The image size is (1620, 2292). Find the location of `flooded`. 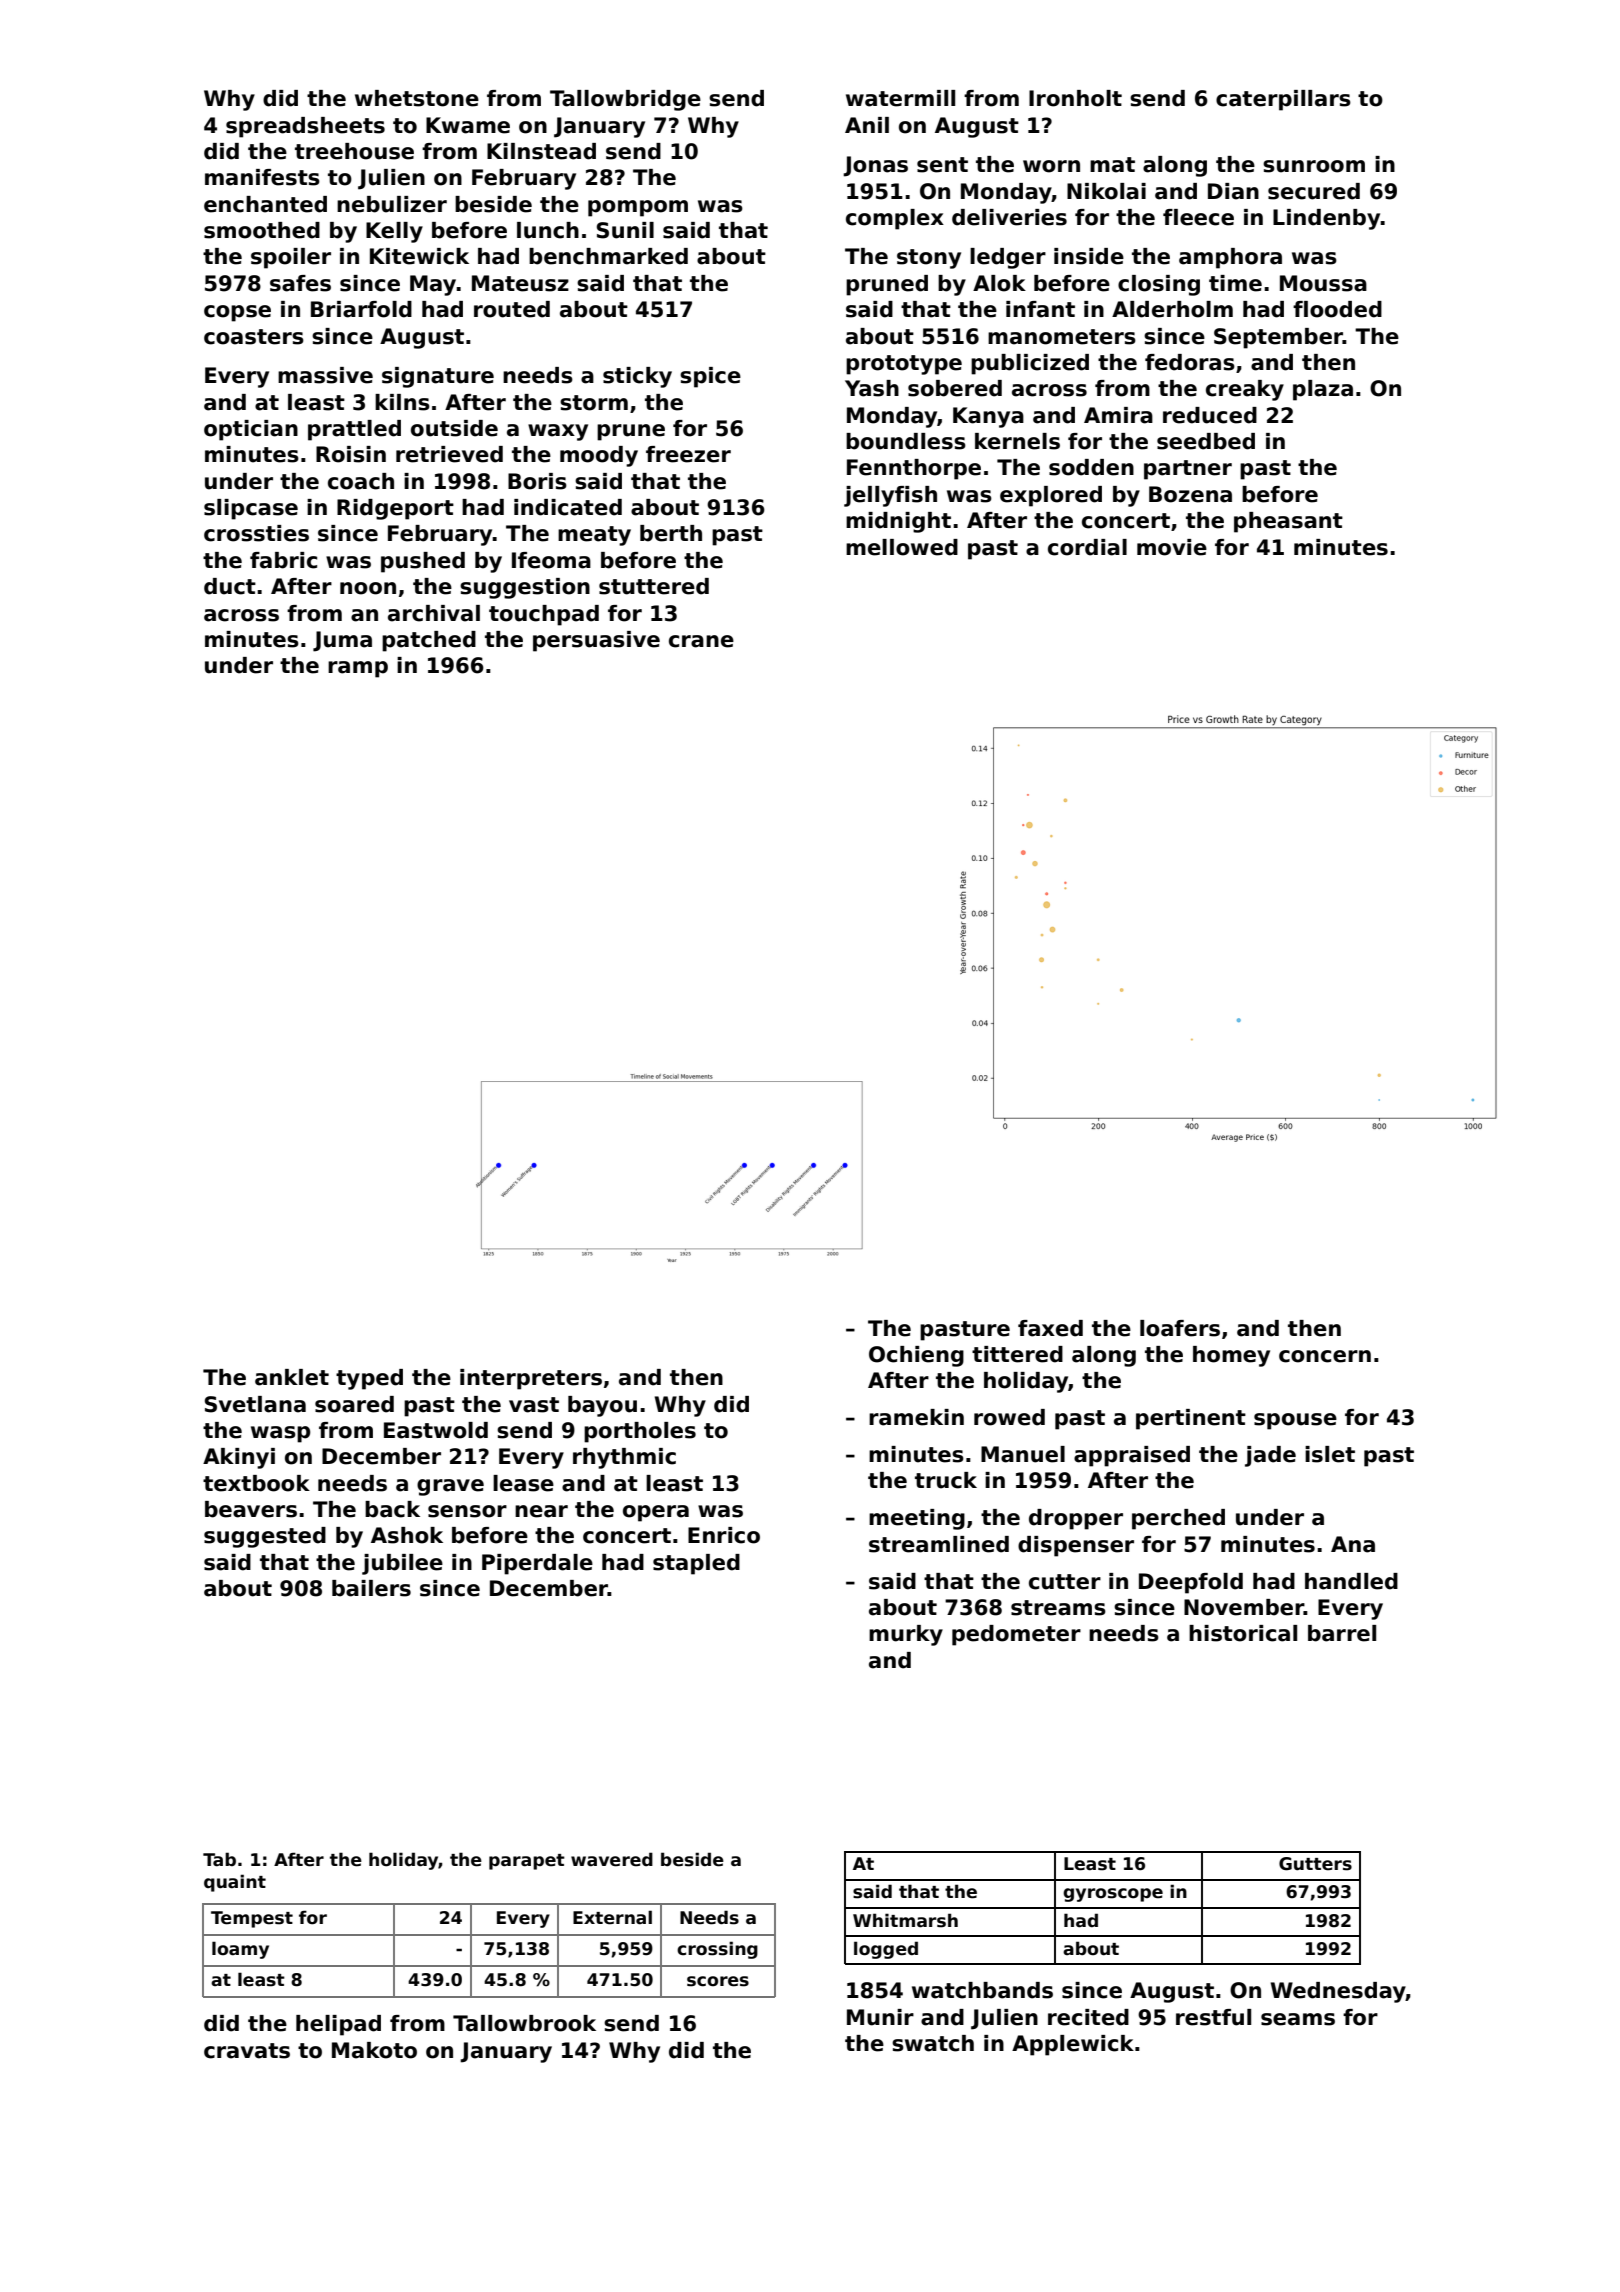

flooded is located at coordinates (1337, 309).
